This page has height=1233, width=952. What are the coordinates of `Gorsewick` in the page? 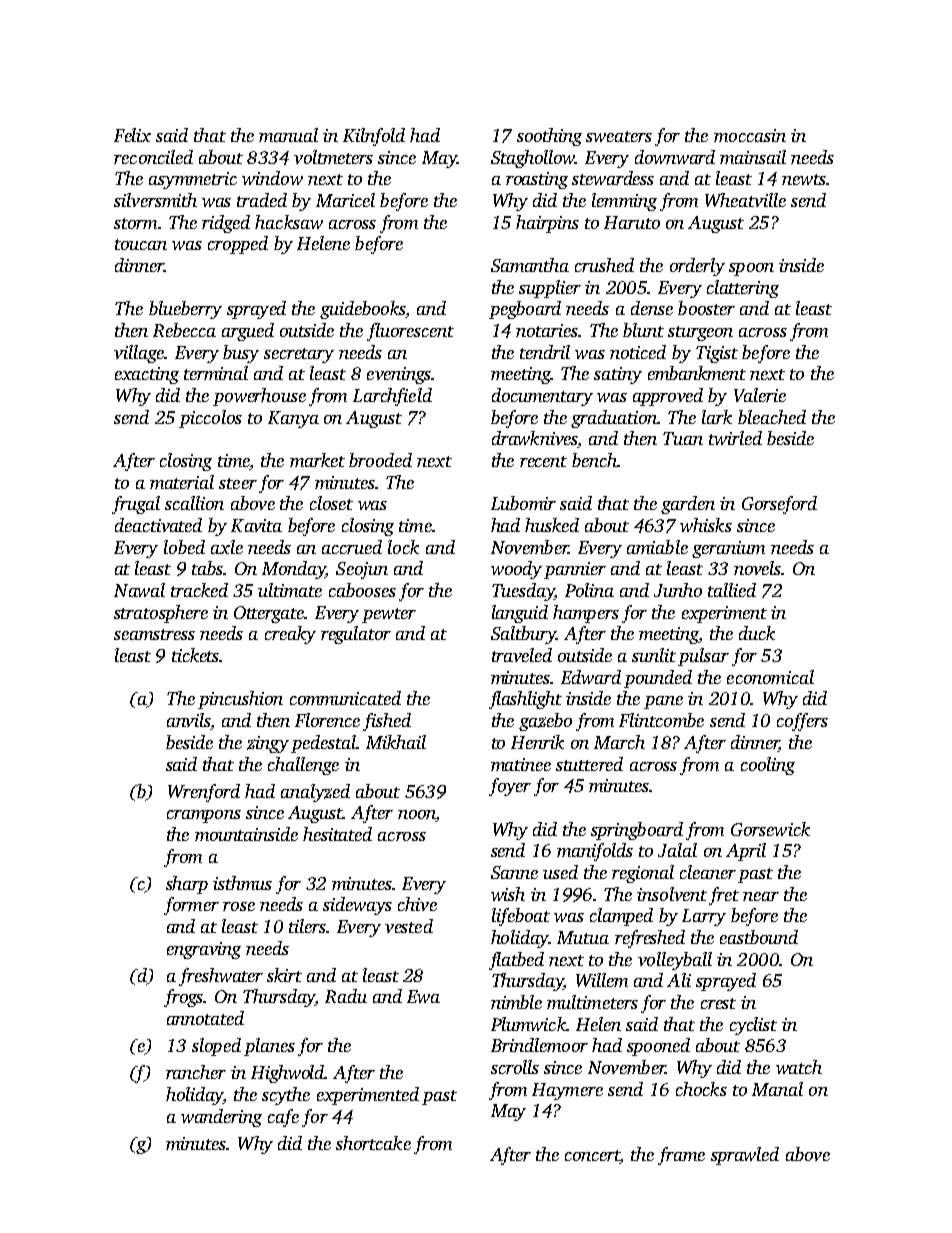 It's located at (770, 829).
